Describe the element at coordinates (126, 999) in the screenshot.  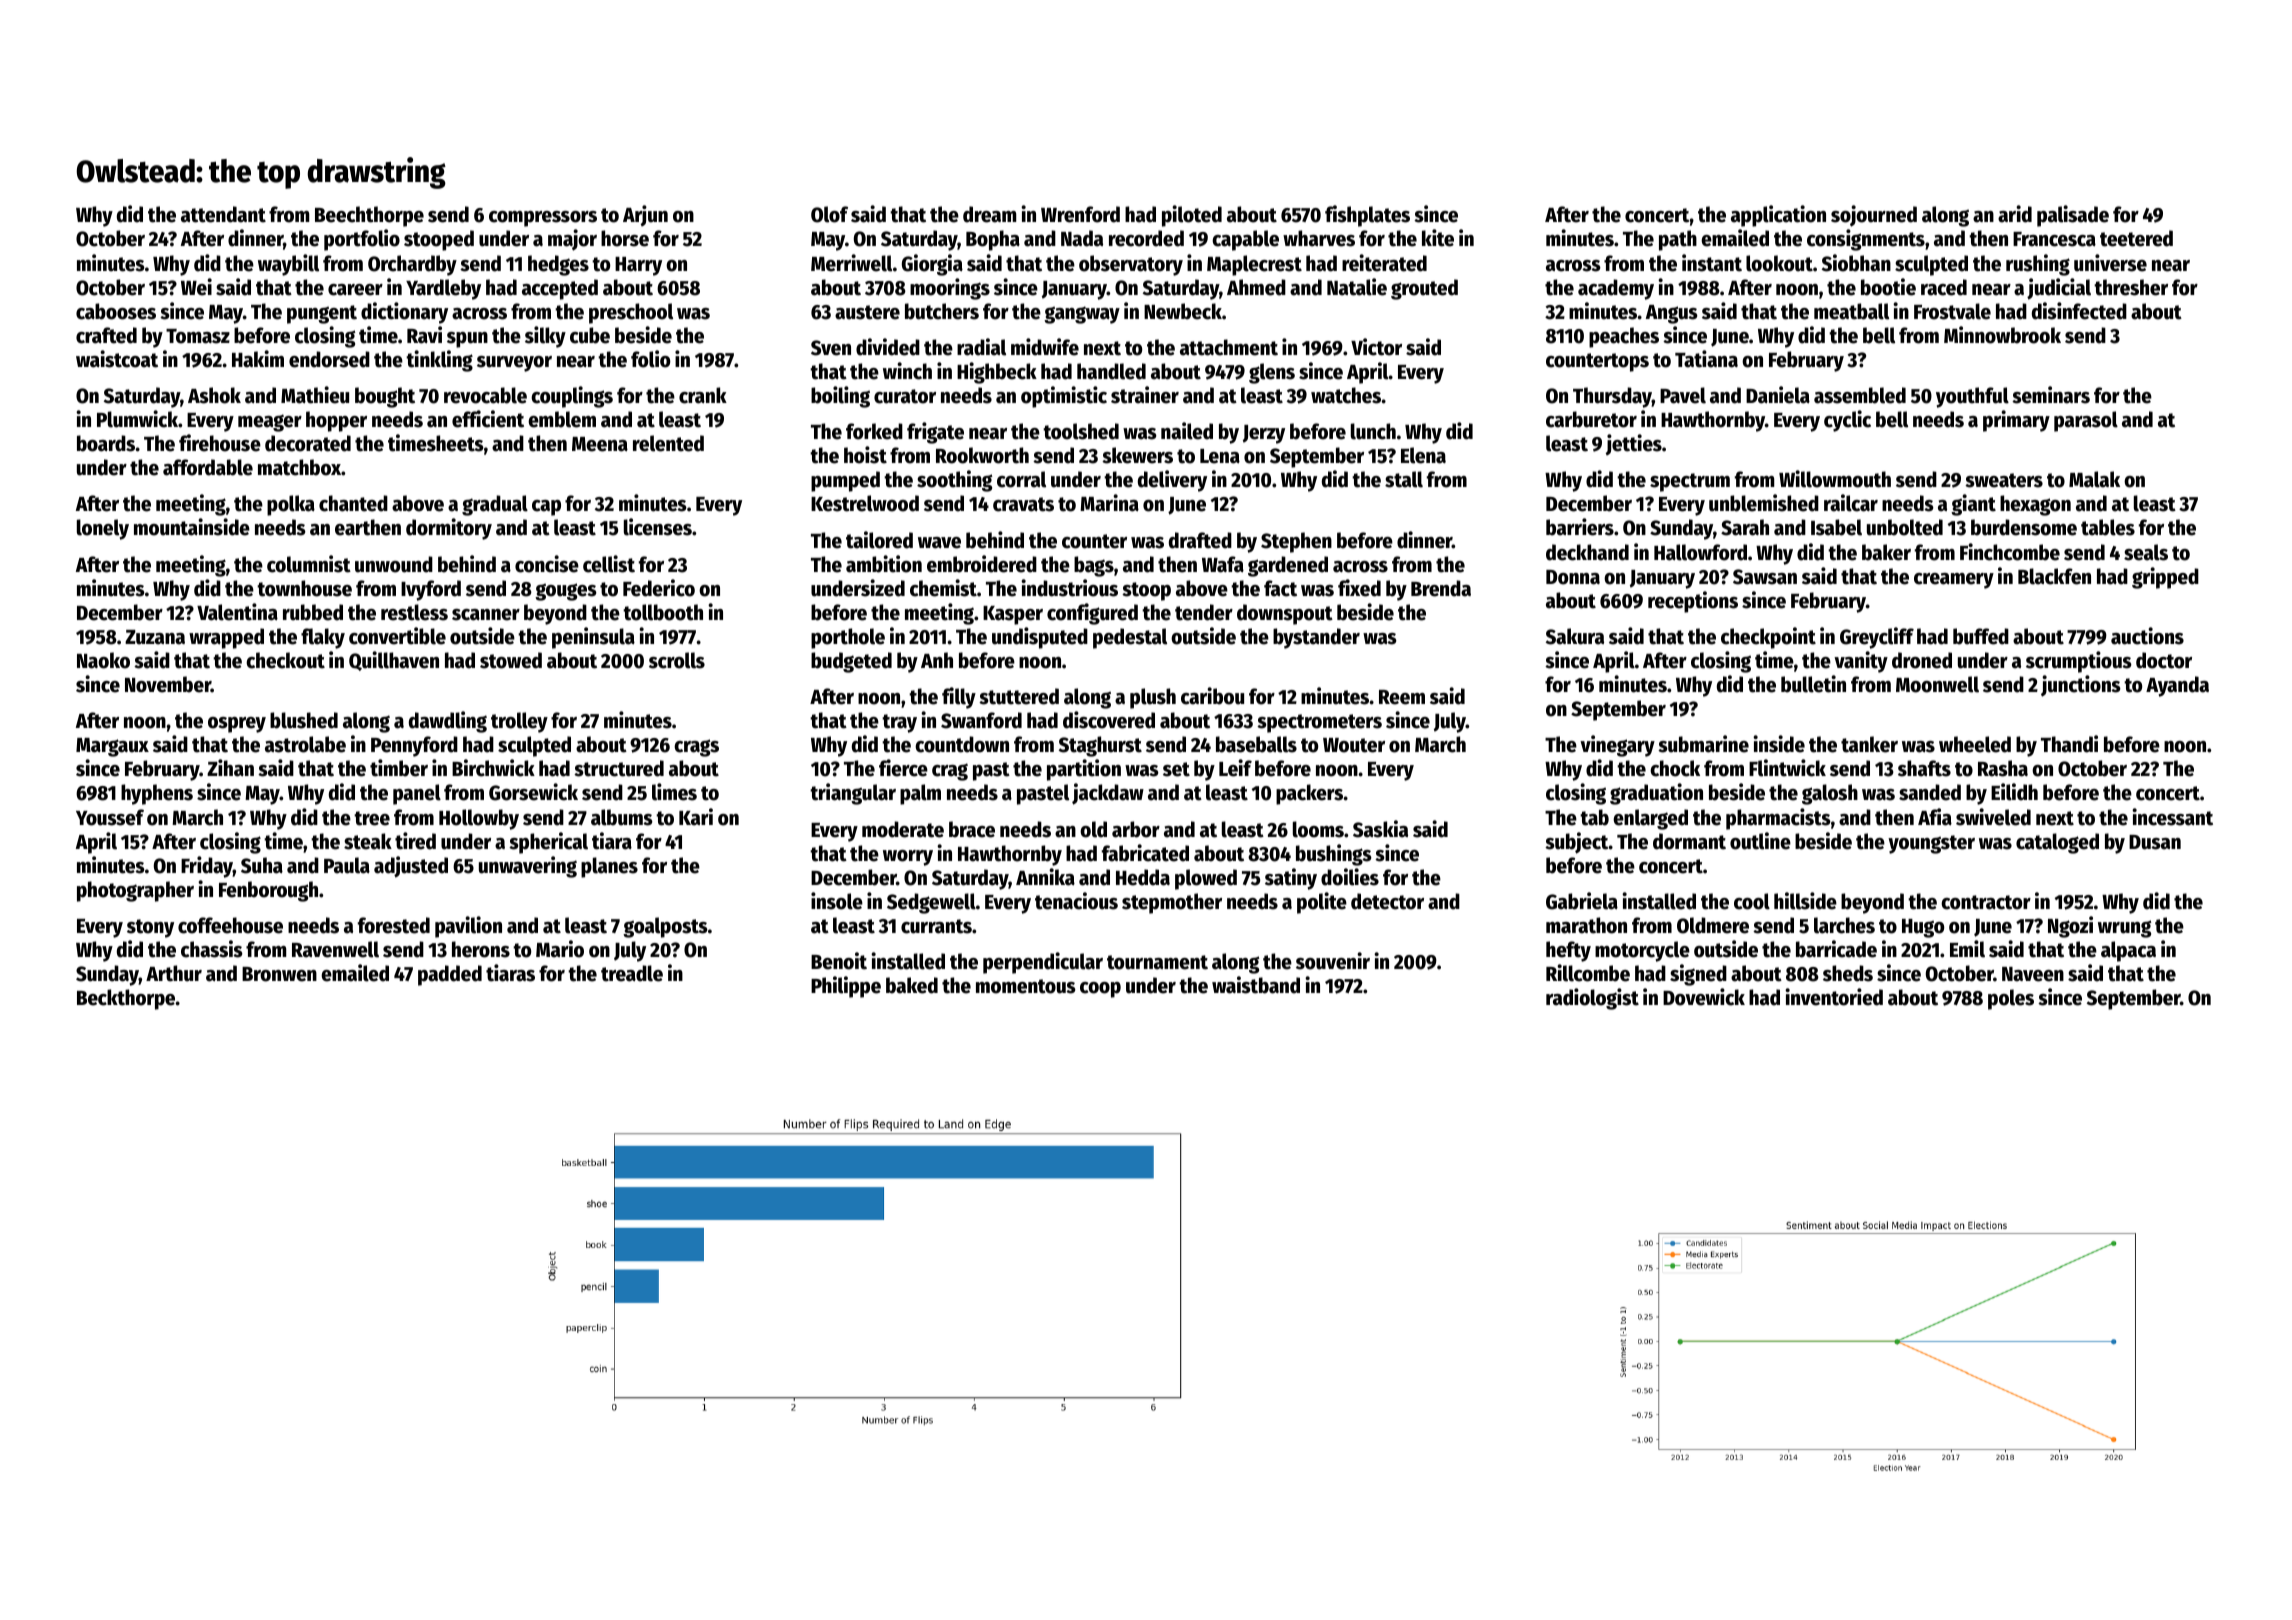
I see `Beckthorpe` at that location.
